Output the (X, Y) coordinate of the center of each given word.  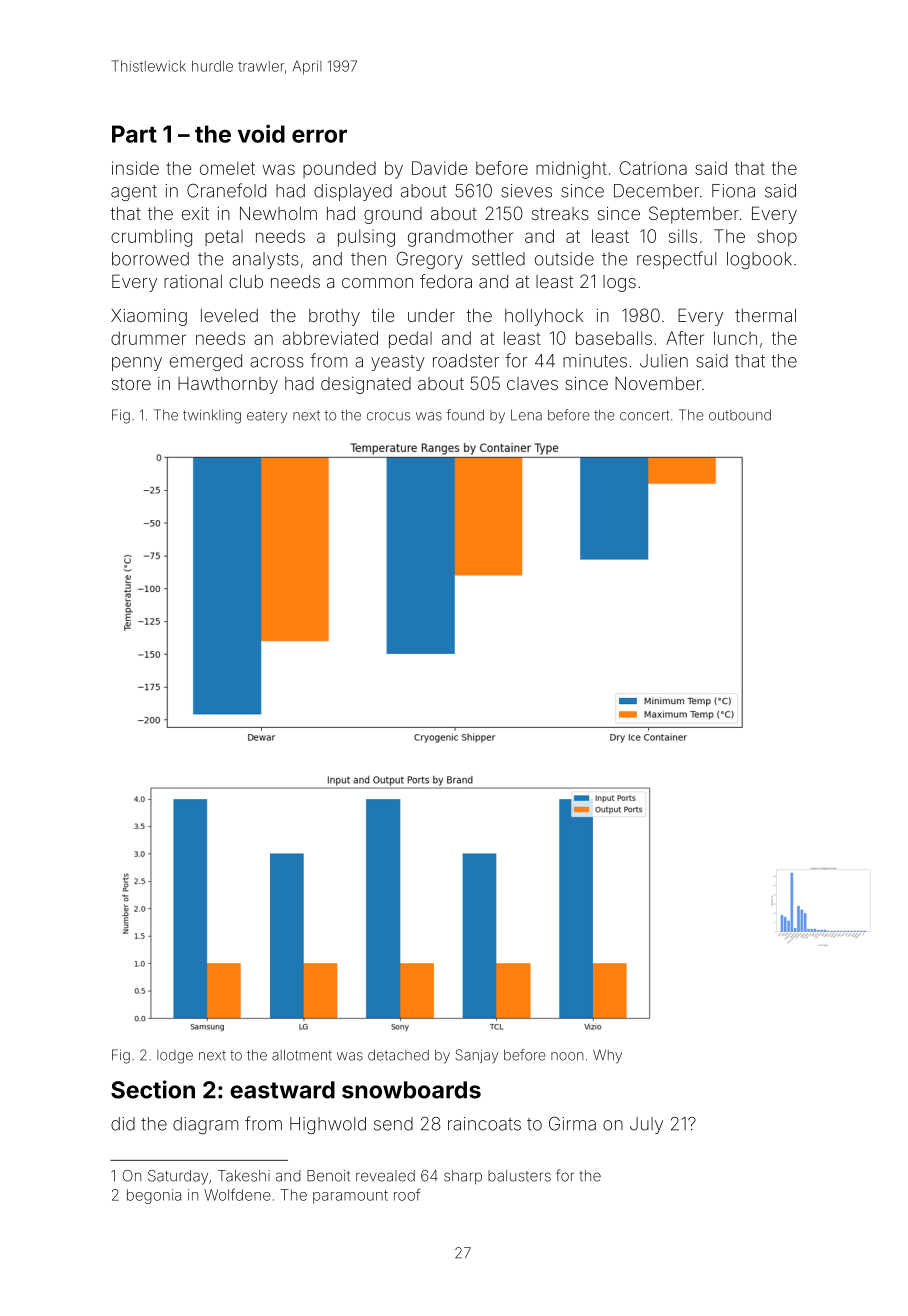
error (319, 136)
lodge (175, 1057)
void (261, 133)
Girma (572, 1124)
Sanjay (476, 1056)
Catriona (653, 168)
